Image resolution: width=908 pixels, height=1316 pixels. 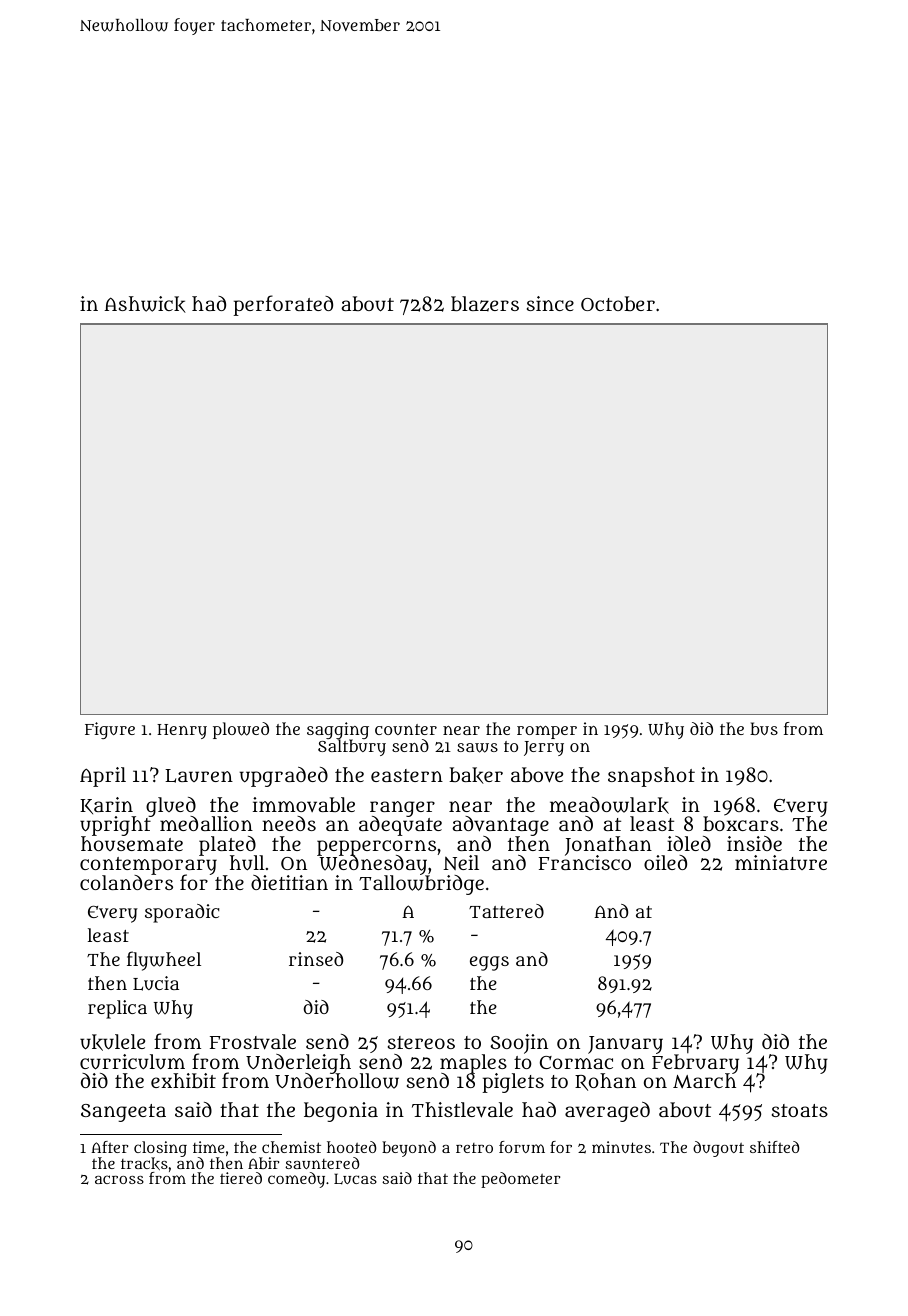 I want to click on Neil, so click(x=461, y=862).
